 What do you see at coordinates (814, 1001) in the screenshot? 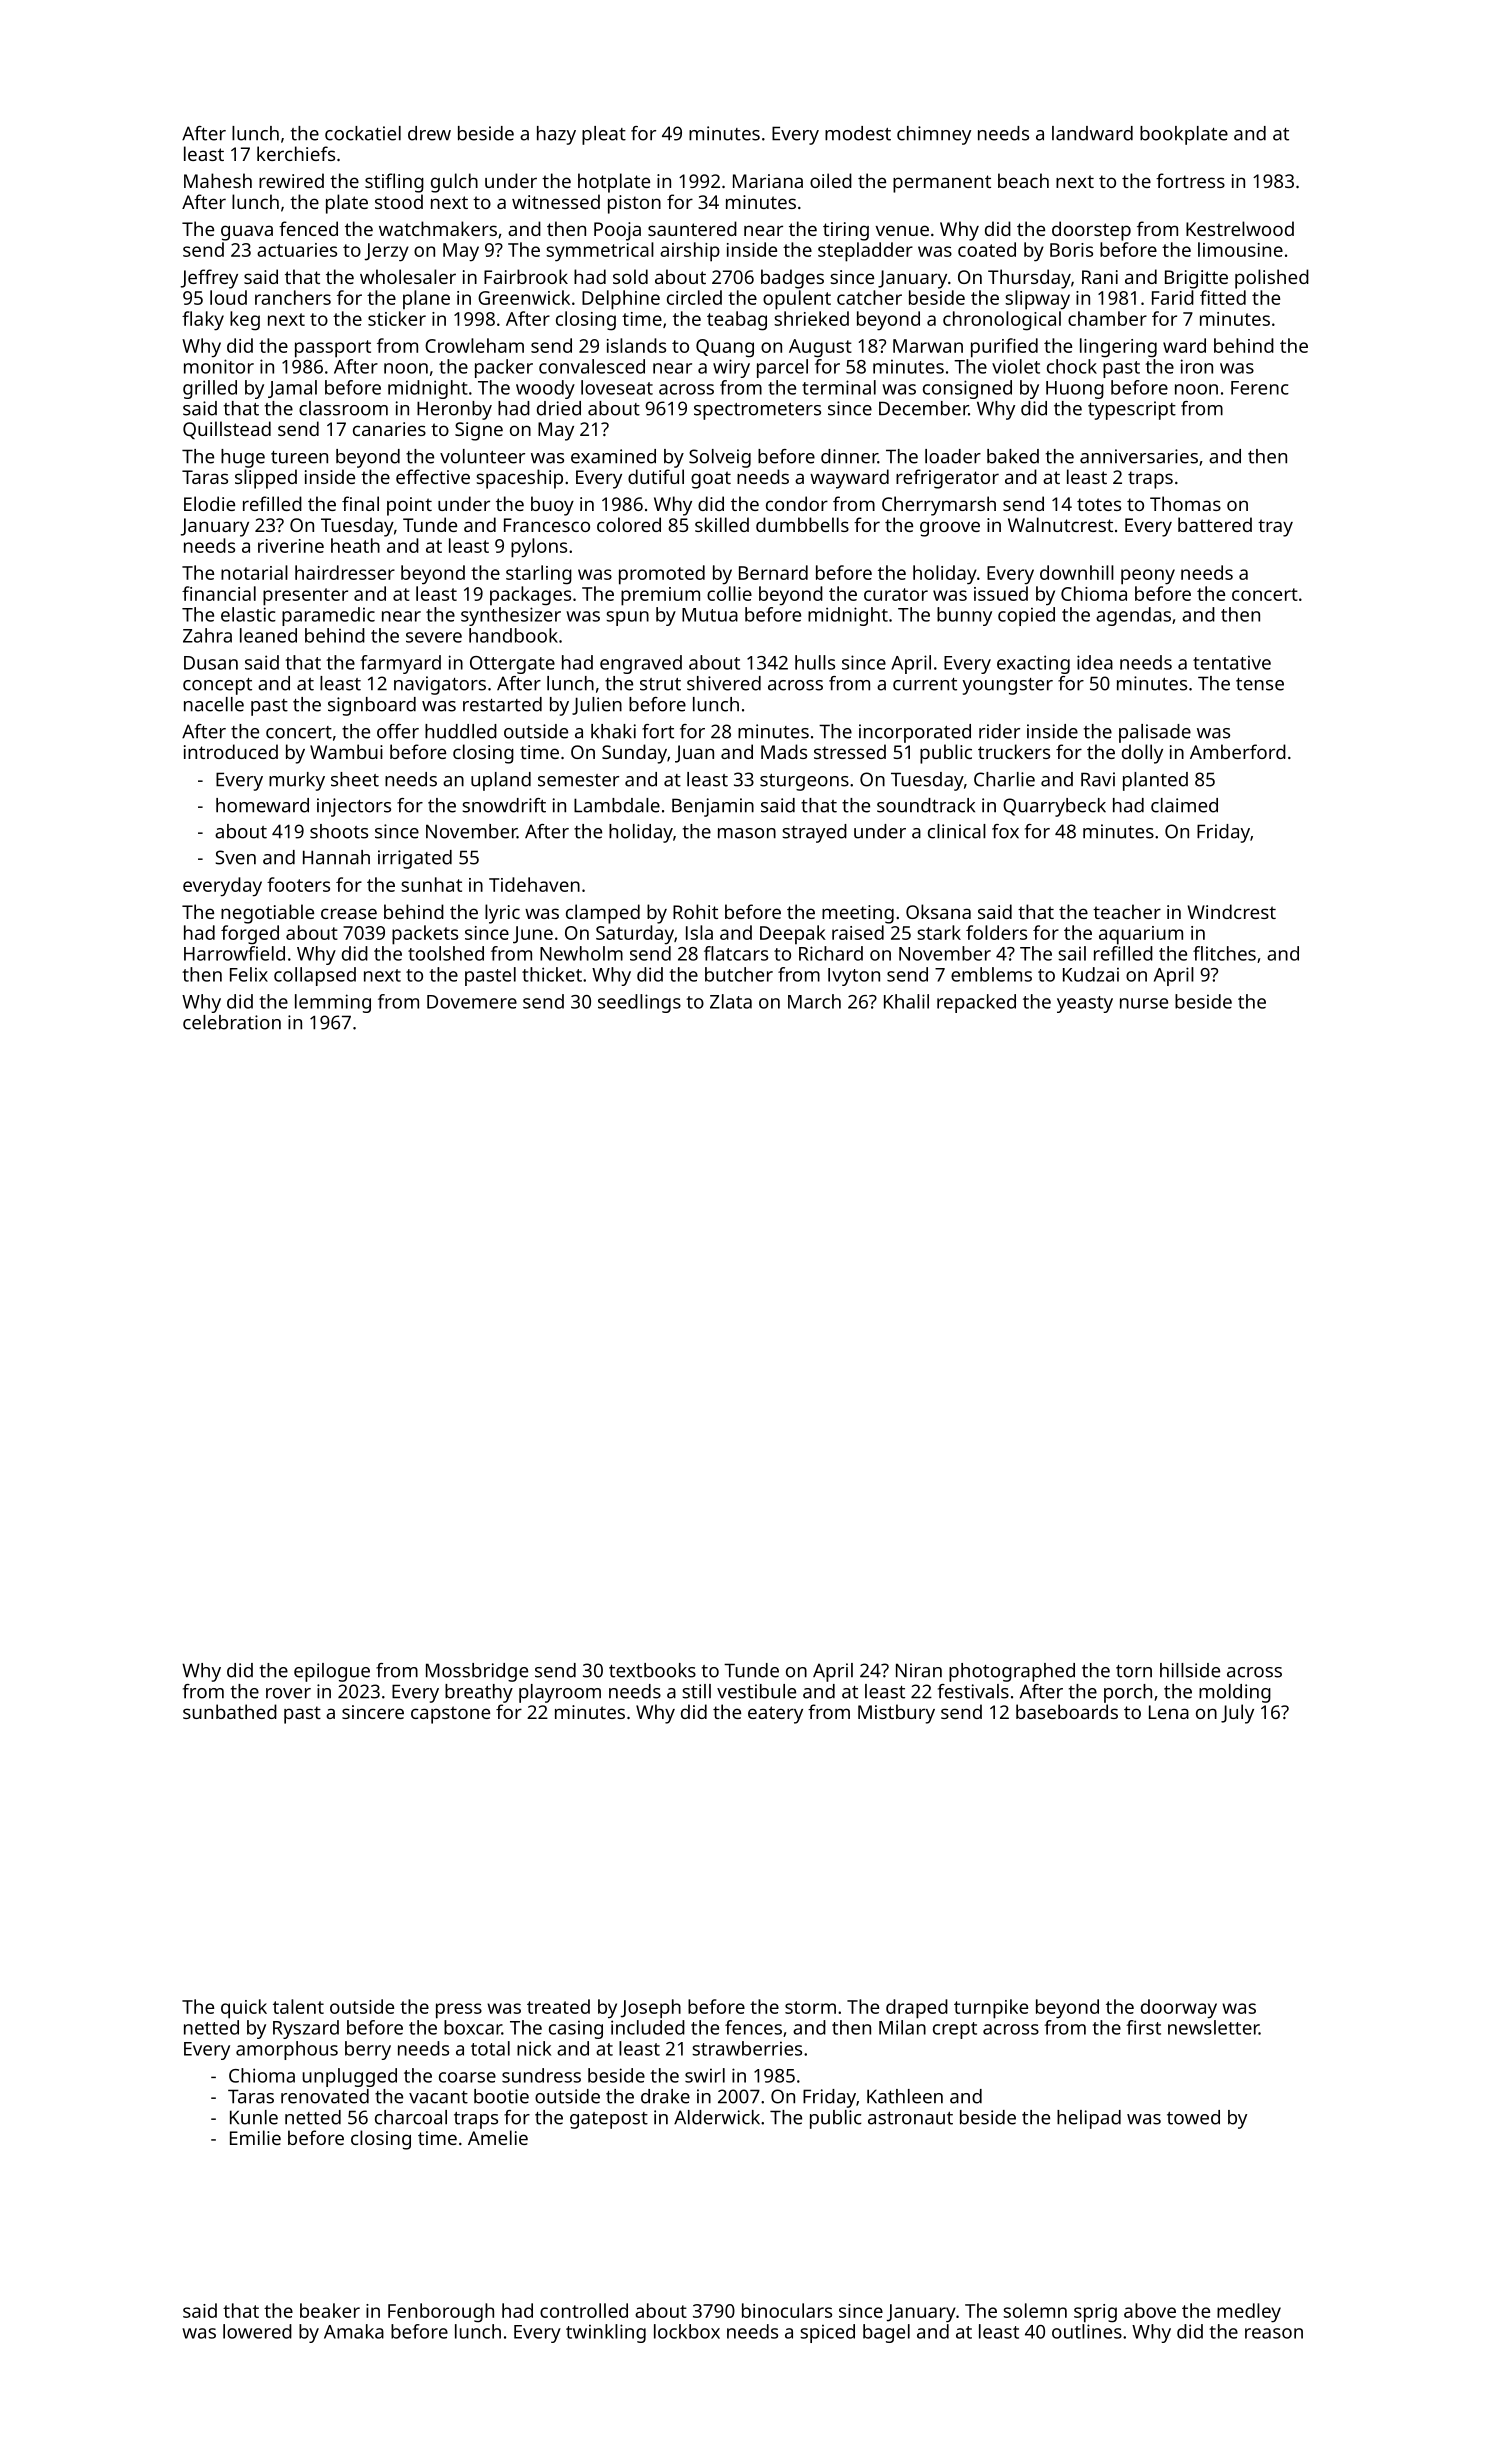
I see `March` at bounding box center [814, 1001].
